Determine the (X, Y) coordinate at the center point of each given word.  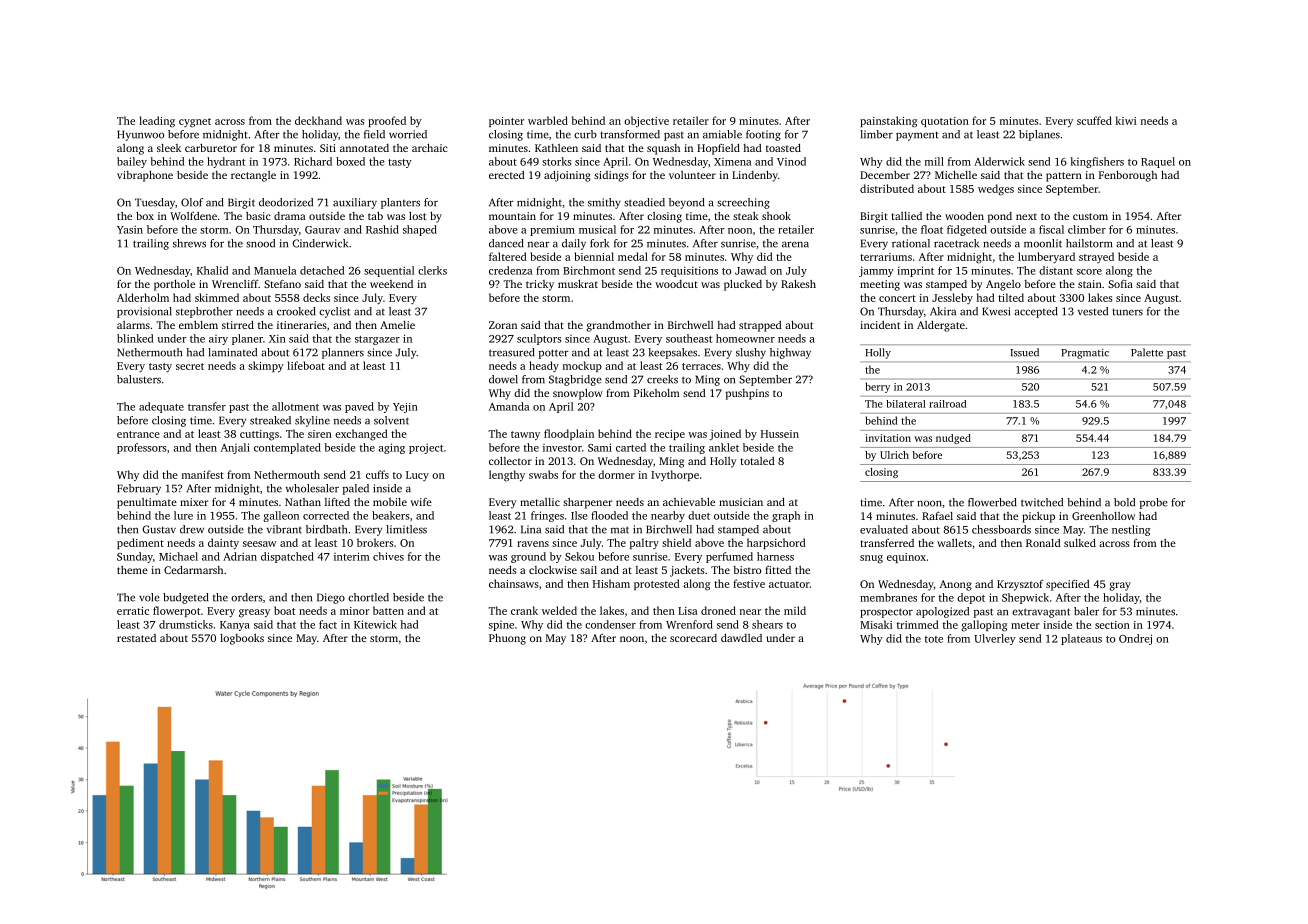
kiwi (1126, 120)
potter (554, 354)
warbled (548, 120)
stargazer (377, 340)
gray (1120, 586)
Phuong (507, 639)
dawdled (741, 638)
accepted (1036, 312)
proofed (387, 121)
